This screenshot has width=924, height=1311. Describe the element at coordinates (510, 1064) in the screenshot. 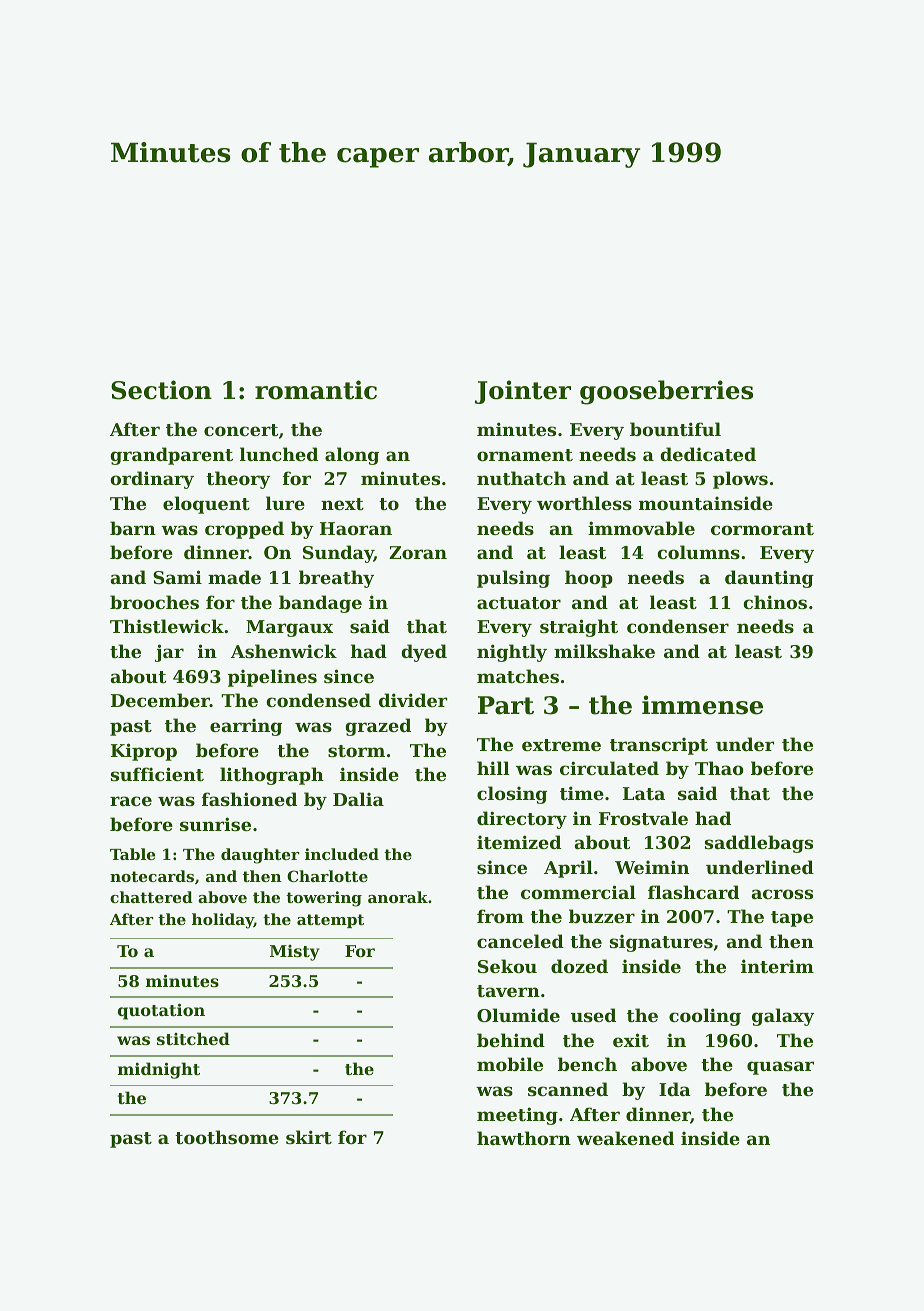

I see `mobile` at that location.
